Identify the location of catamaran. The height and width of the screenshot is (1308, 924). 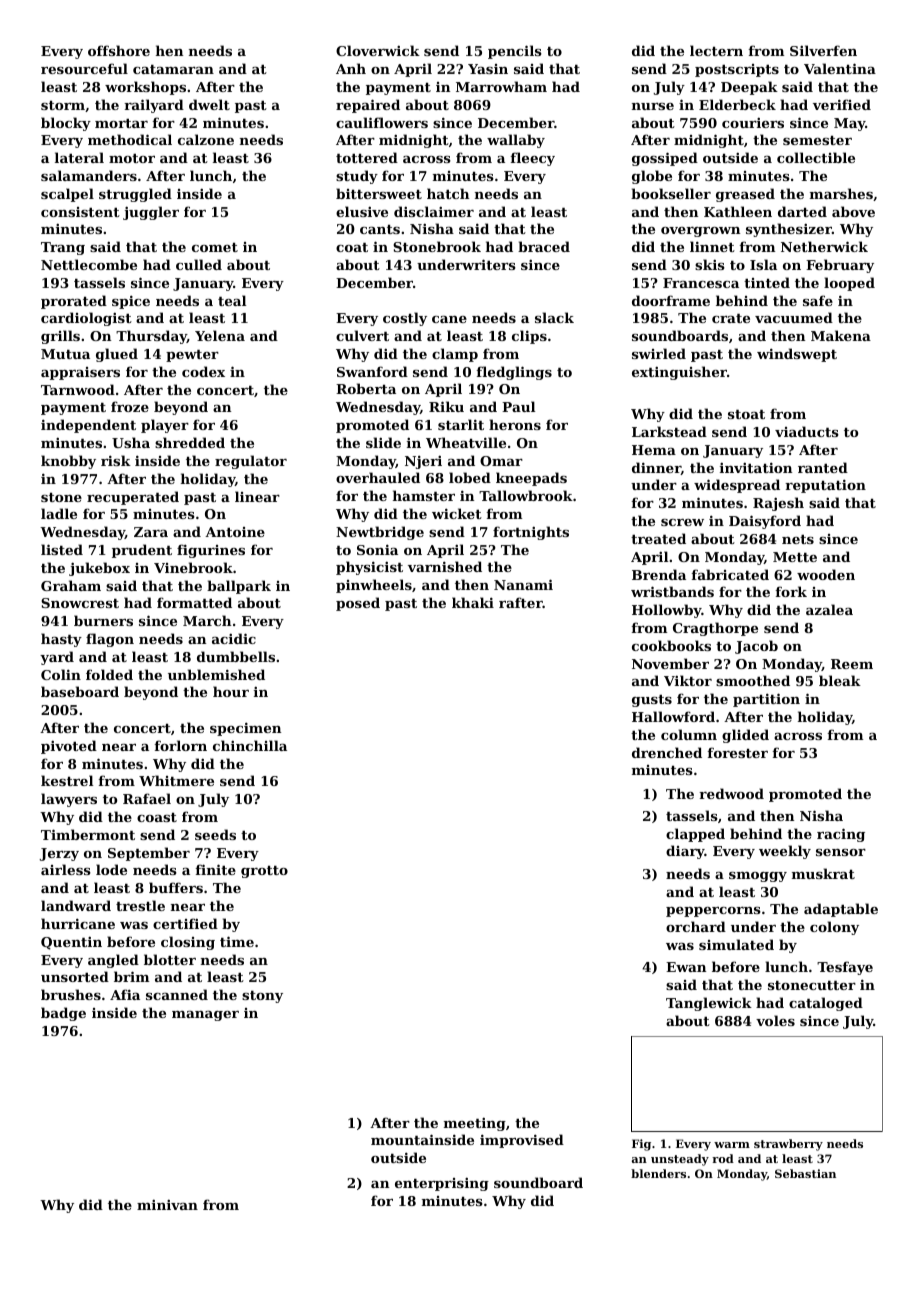
(173, 69).
